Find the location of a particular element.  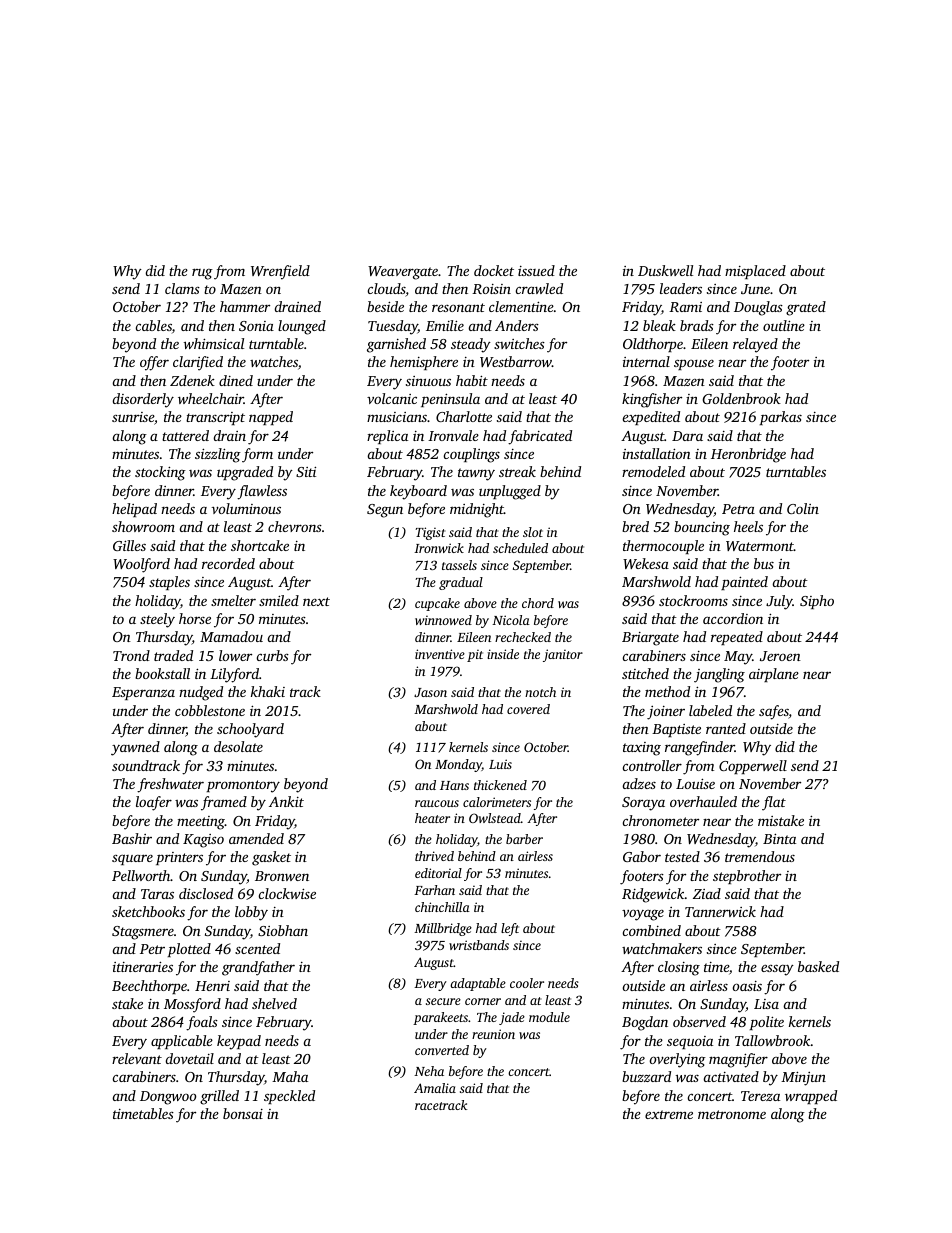

raucous is located at coordinates (437, 803).
